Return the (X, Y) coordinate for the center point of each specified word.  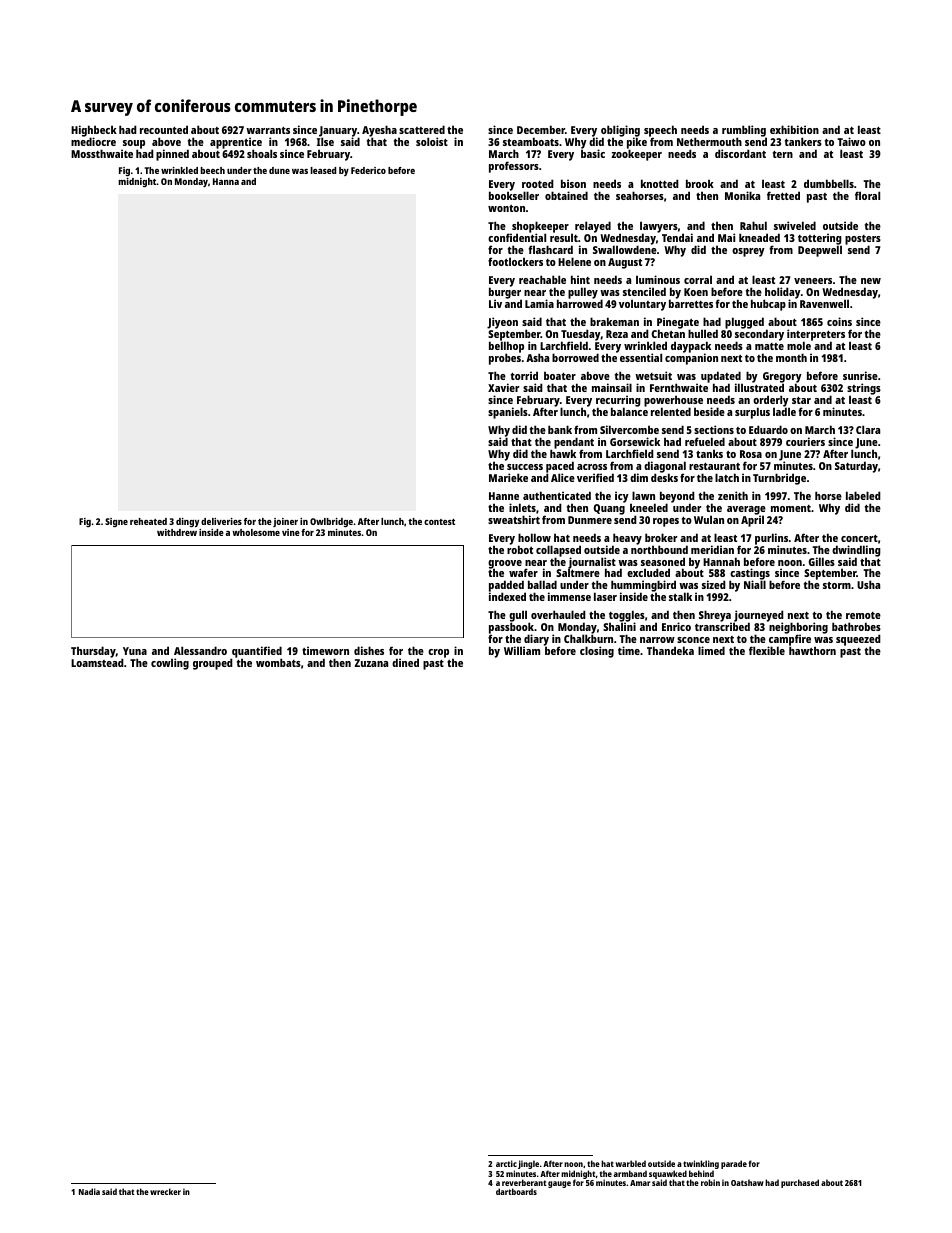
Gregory (782, 377)
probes (505, 359)
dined (405, 662)
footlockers (515, 261)
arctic (506, 1163)
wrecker (165, 1191)
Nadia (89, 1191)
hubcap (768, 305)
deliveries (221, 521)
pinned (172, 155)
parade (734, 1164)
